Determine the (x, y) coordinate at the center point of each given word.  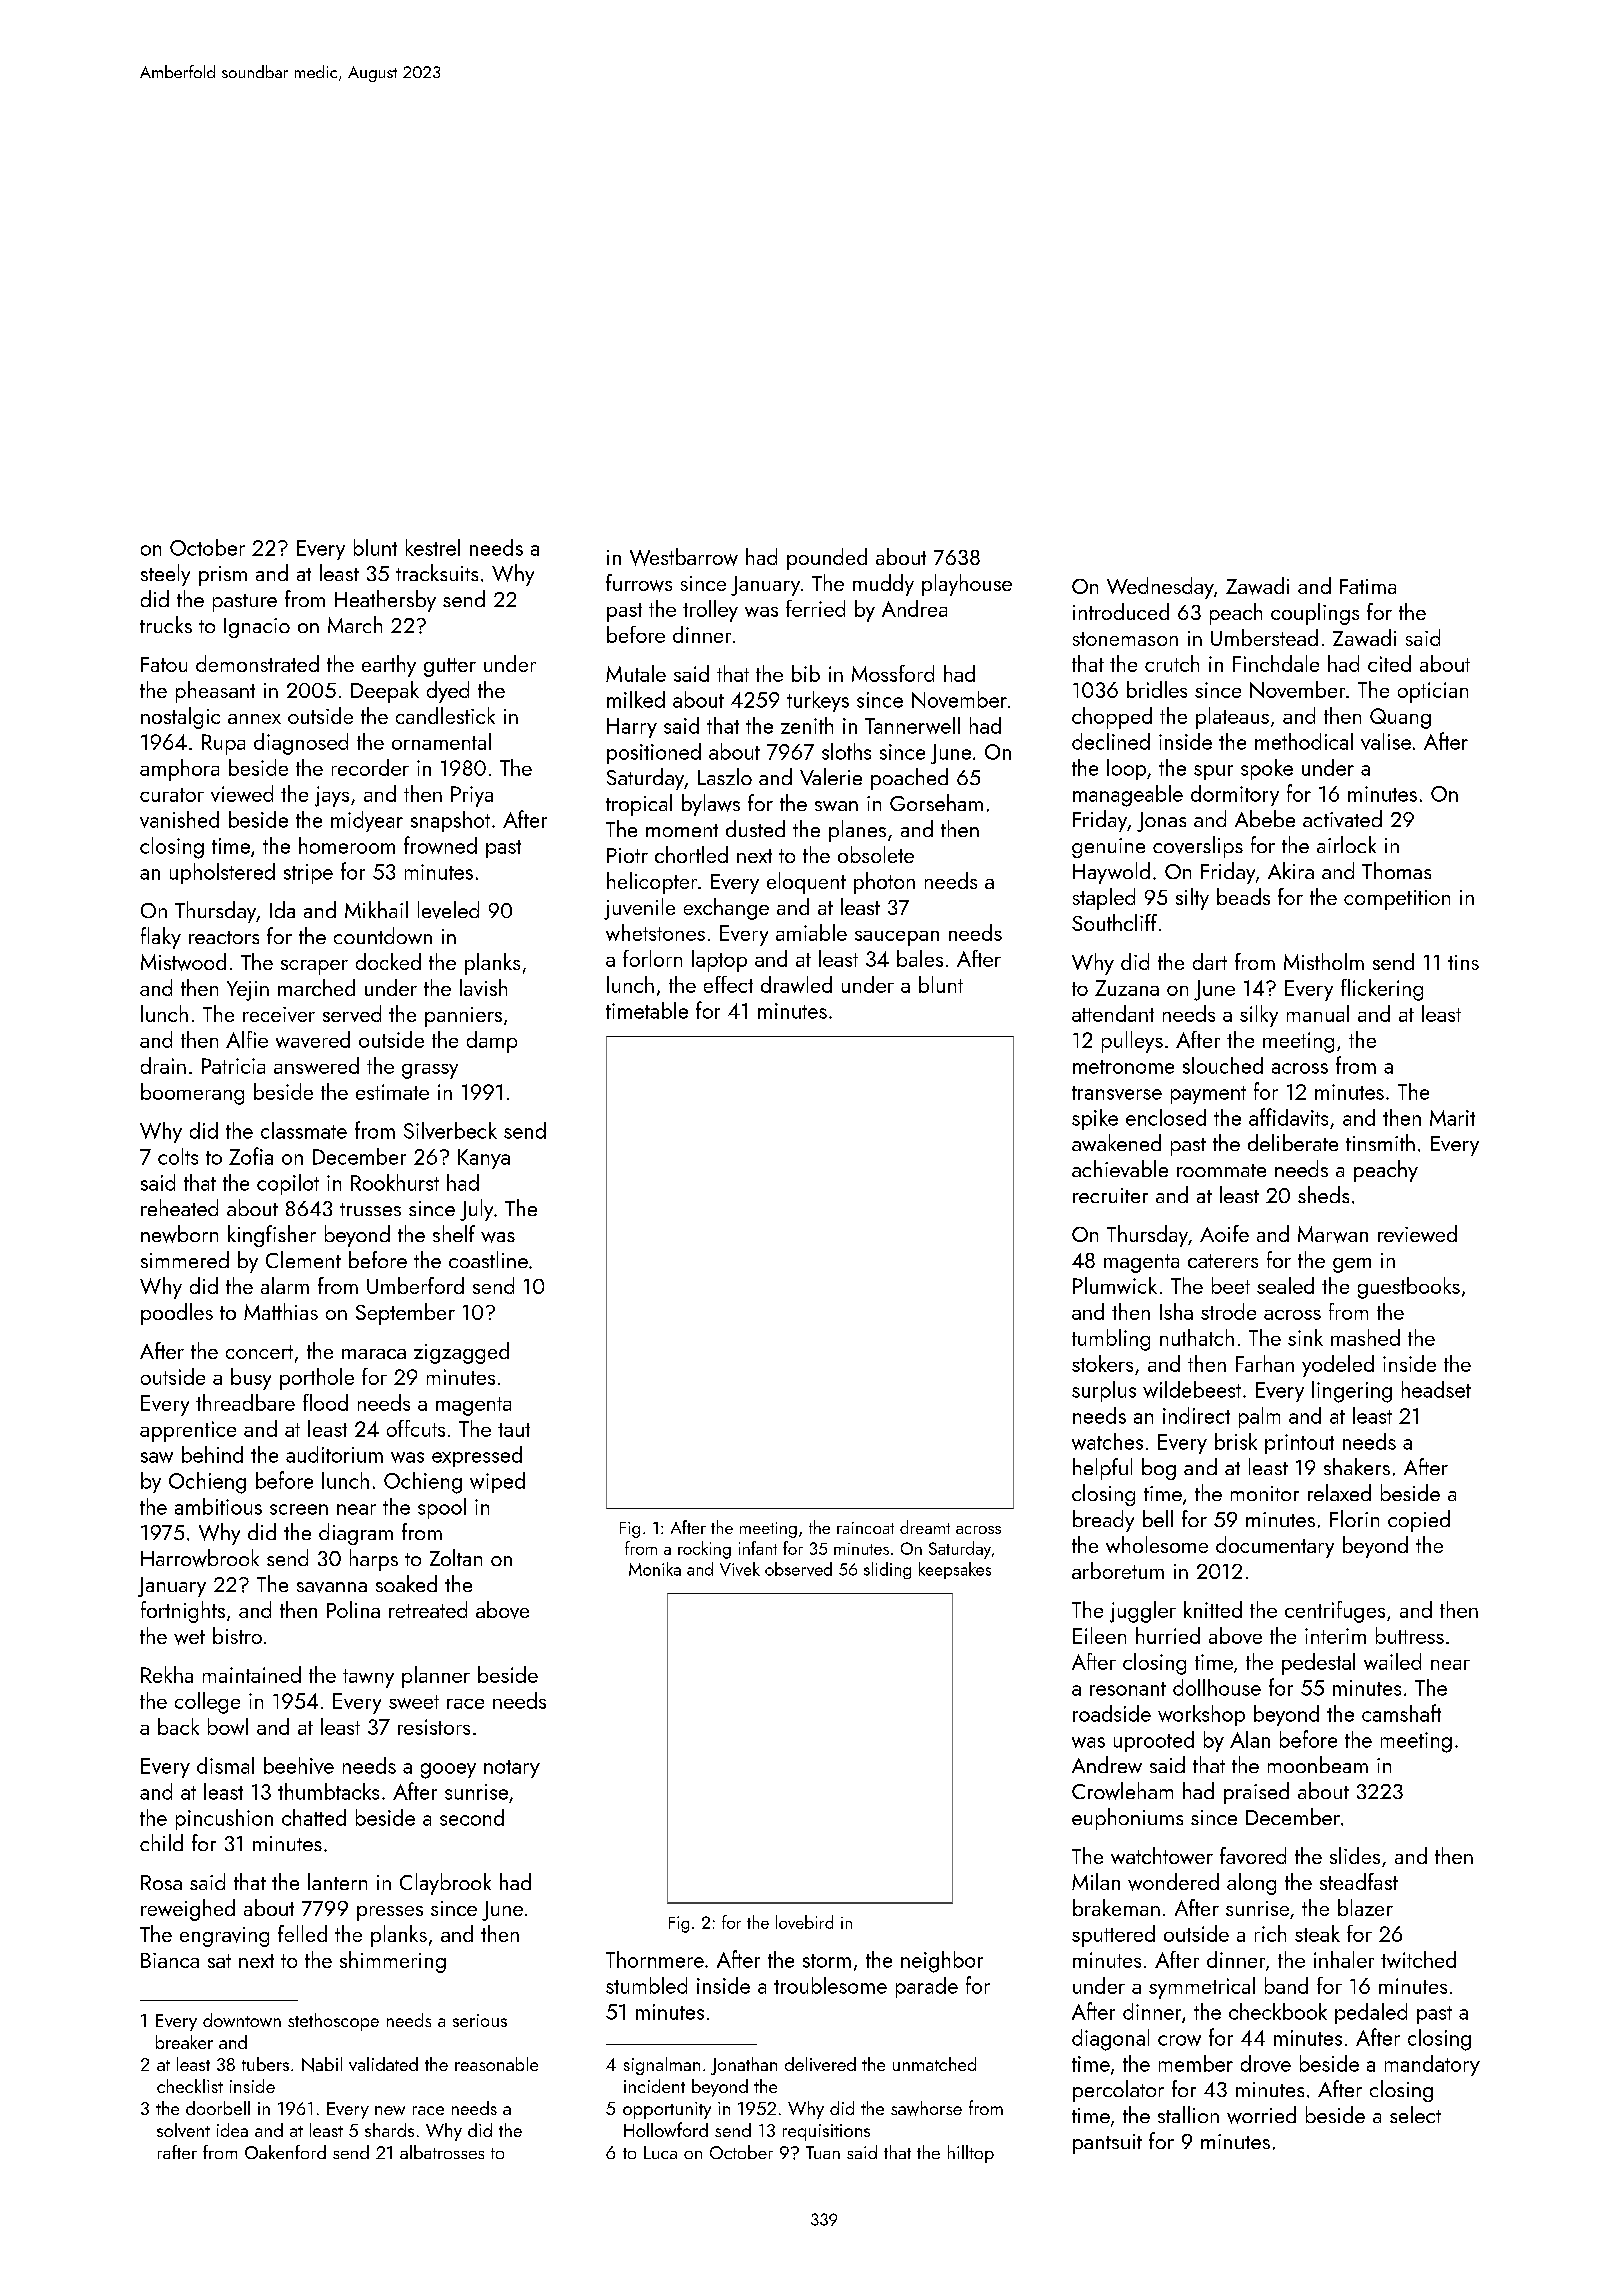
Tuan (823, 2152)
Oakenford (285, 2152)
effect (728, 984)
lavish (483, 987)
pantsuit (1107, 2144)
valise (1386, 741)
